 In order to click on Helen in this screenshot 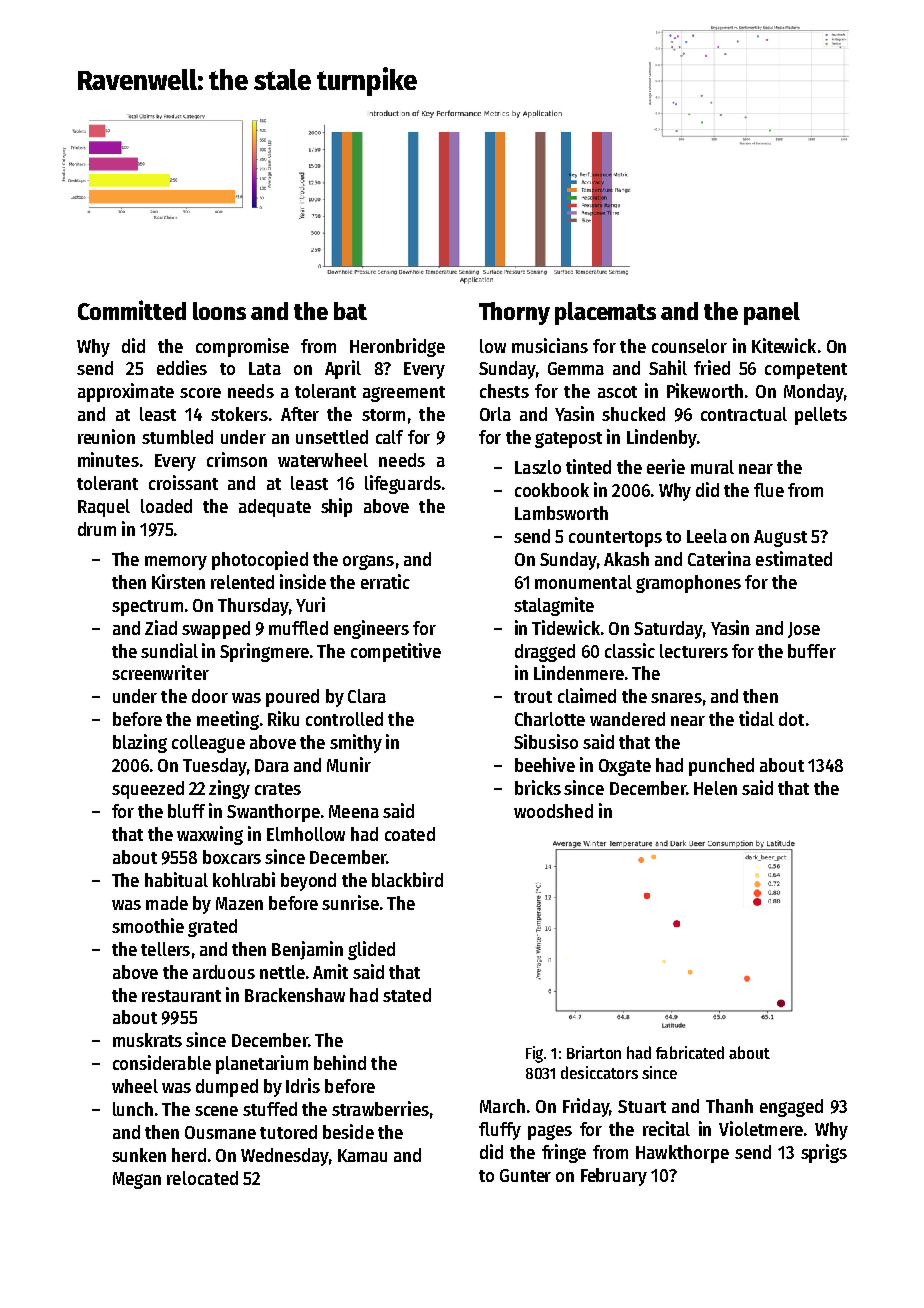, I will do `click(715, 788)`.
